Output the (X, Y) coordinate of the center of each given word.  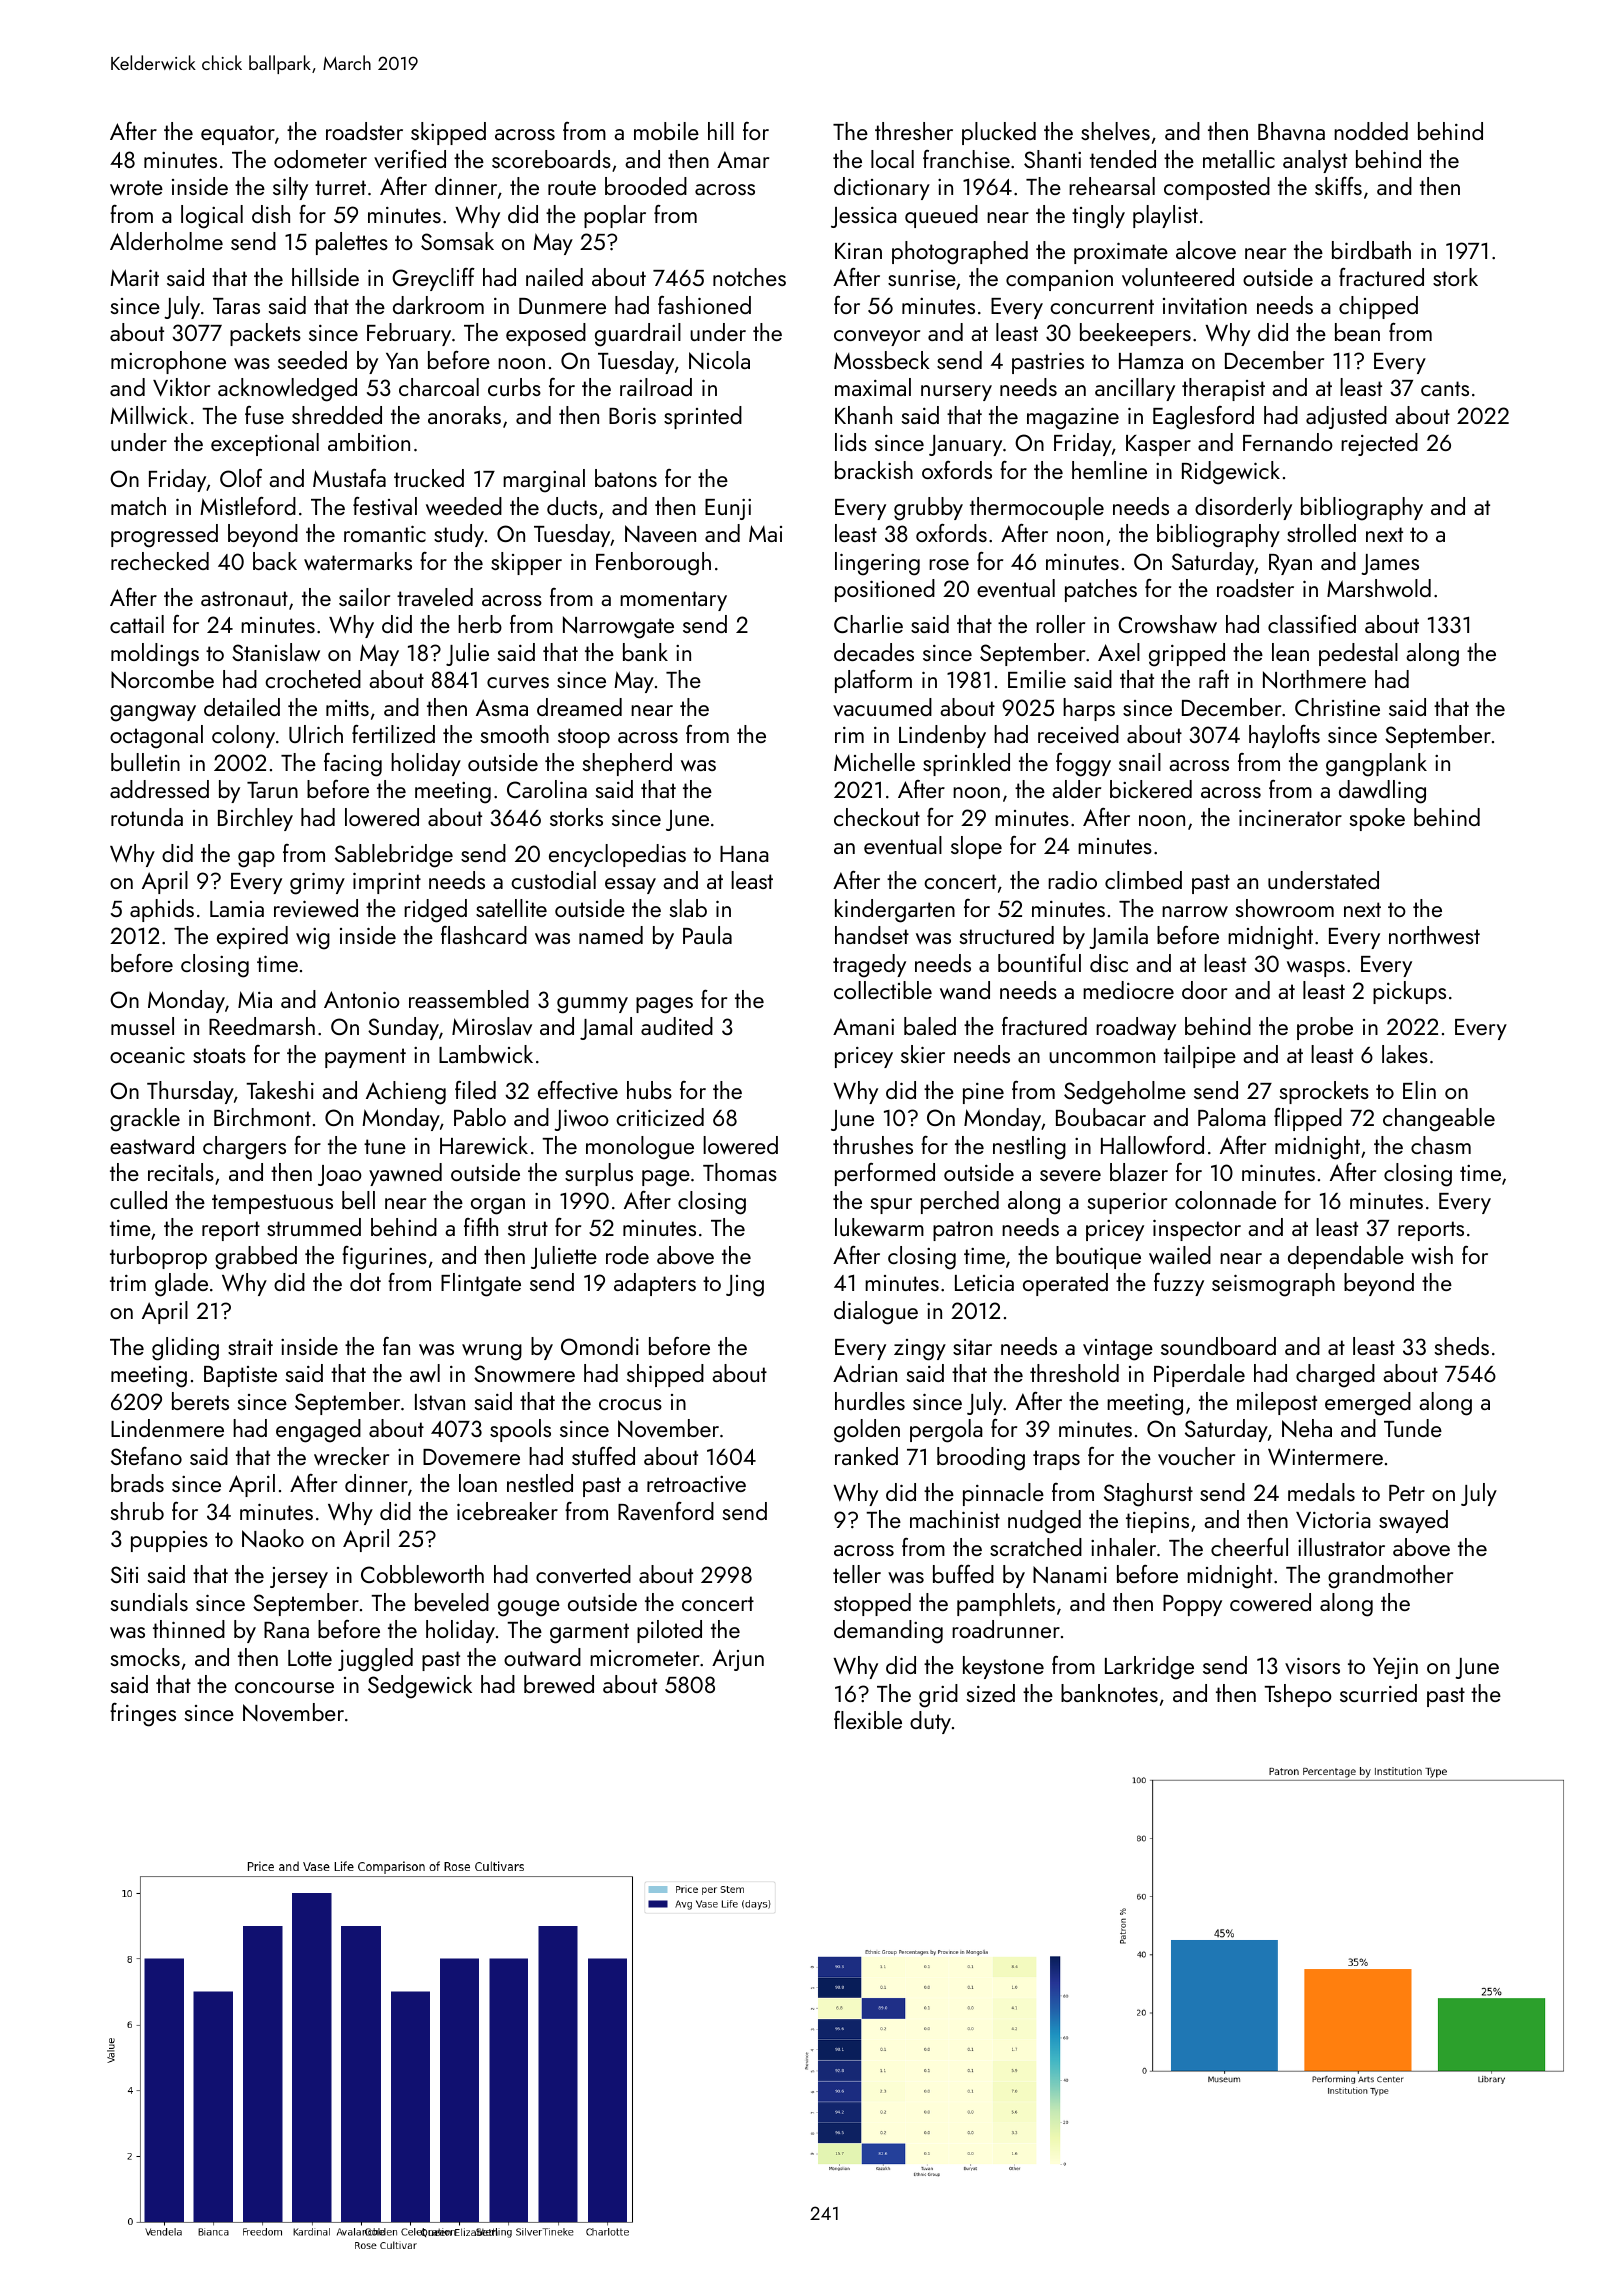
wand (965, 990)
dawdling (1382, 792)
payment (365, 1058)
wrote (136, 188)
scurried (1378, 1693)
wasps (1316, 969)
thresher (914, 131)
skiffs (1338, 186)
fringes (143, 1715)
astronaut (244, 598)
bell (358, 1200)
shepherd (627, 764)
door (1204, 990)
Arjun (738, 1660)
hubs (649, 1090)
